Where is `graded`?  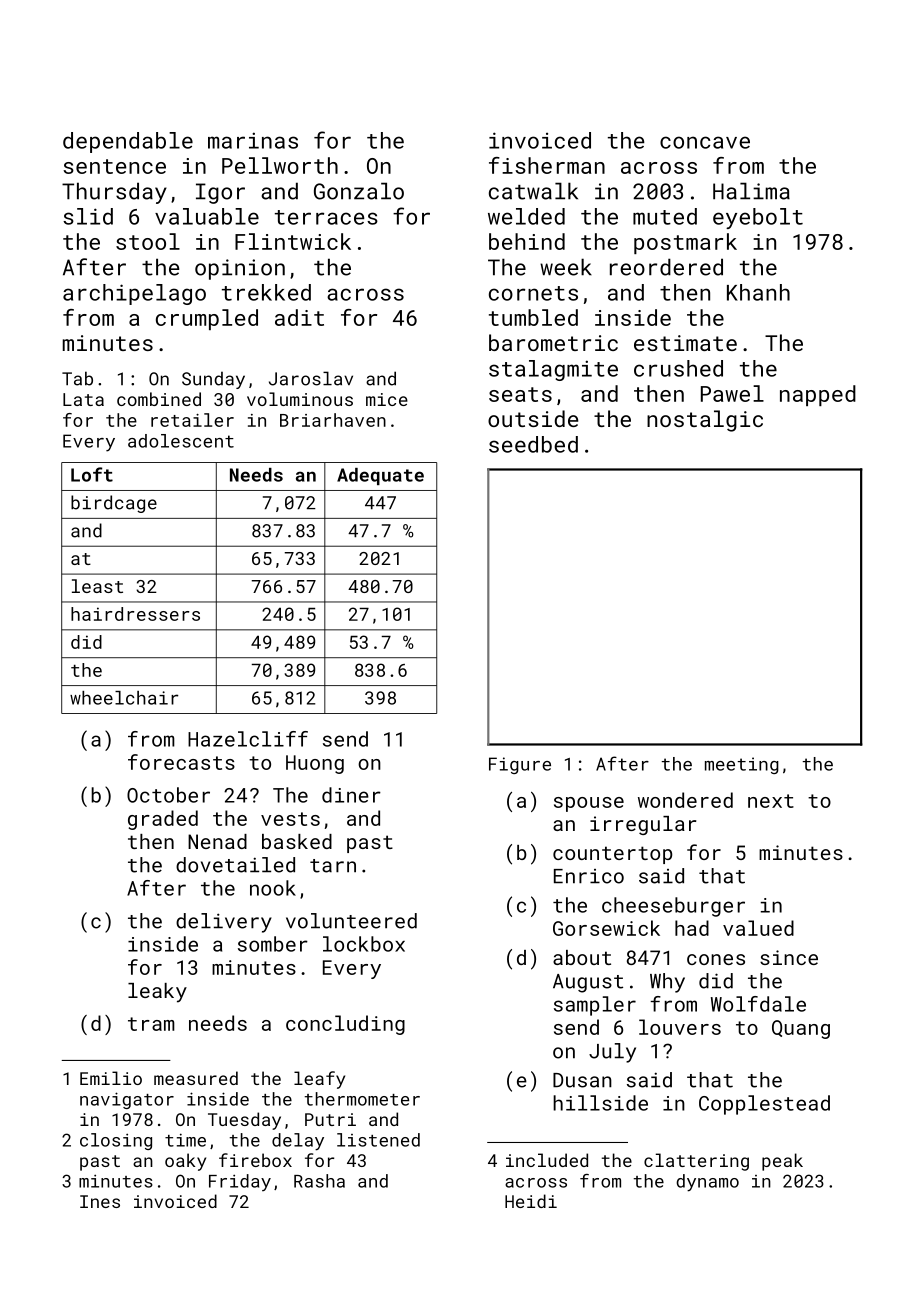
graded is located at coordinates (163, 820).
